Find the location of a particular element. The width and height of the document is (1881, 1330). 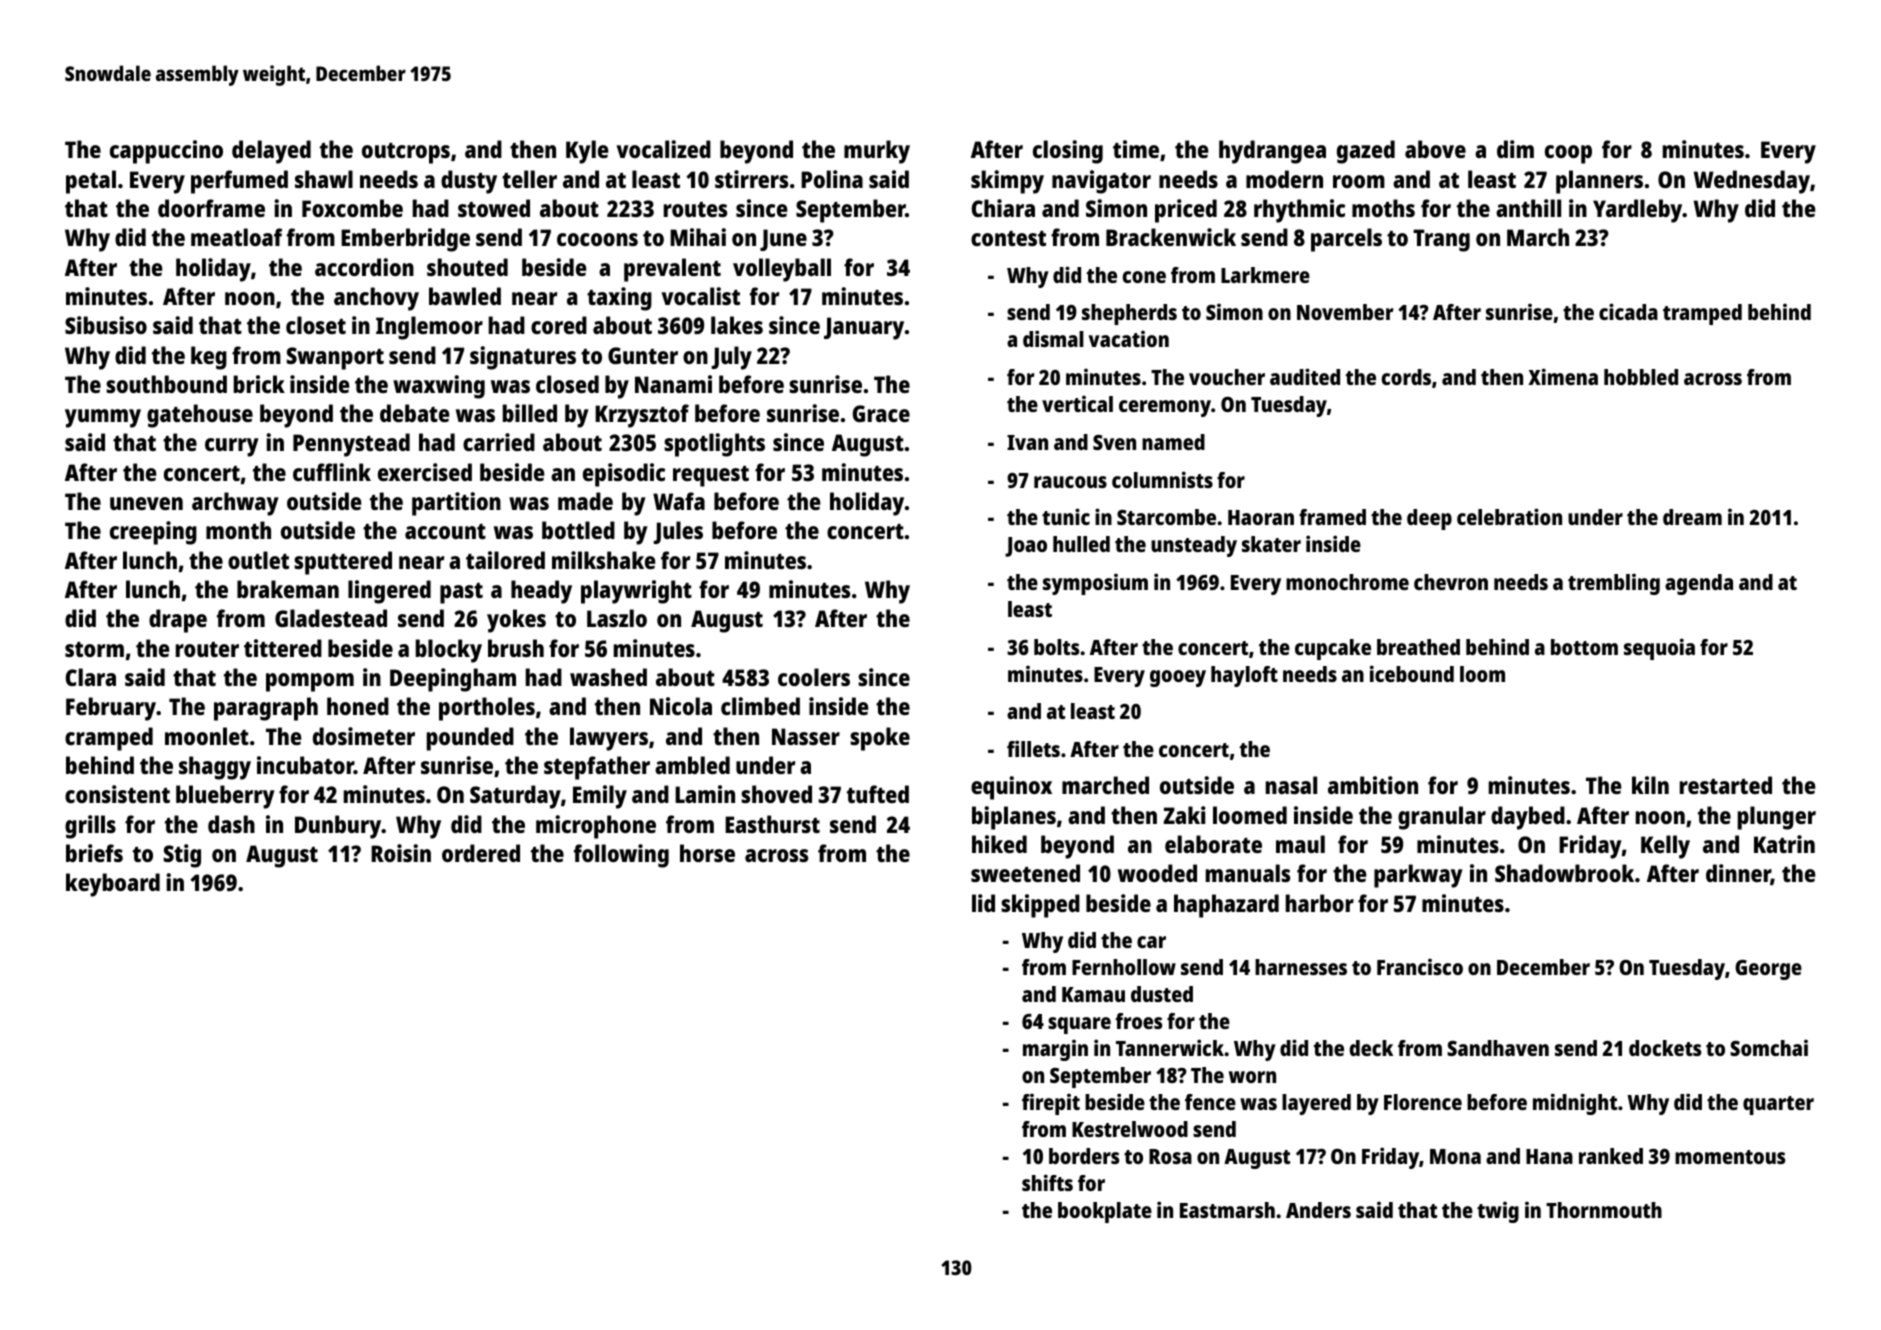

sequoia is located at coordinates (1659, 649).
